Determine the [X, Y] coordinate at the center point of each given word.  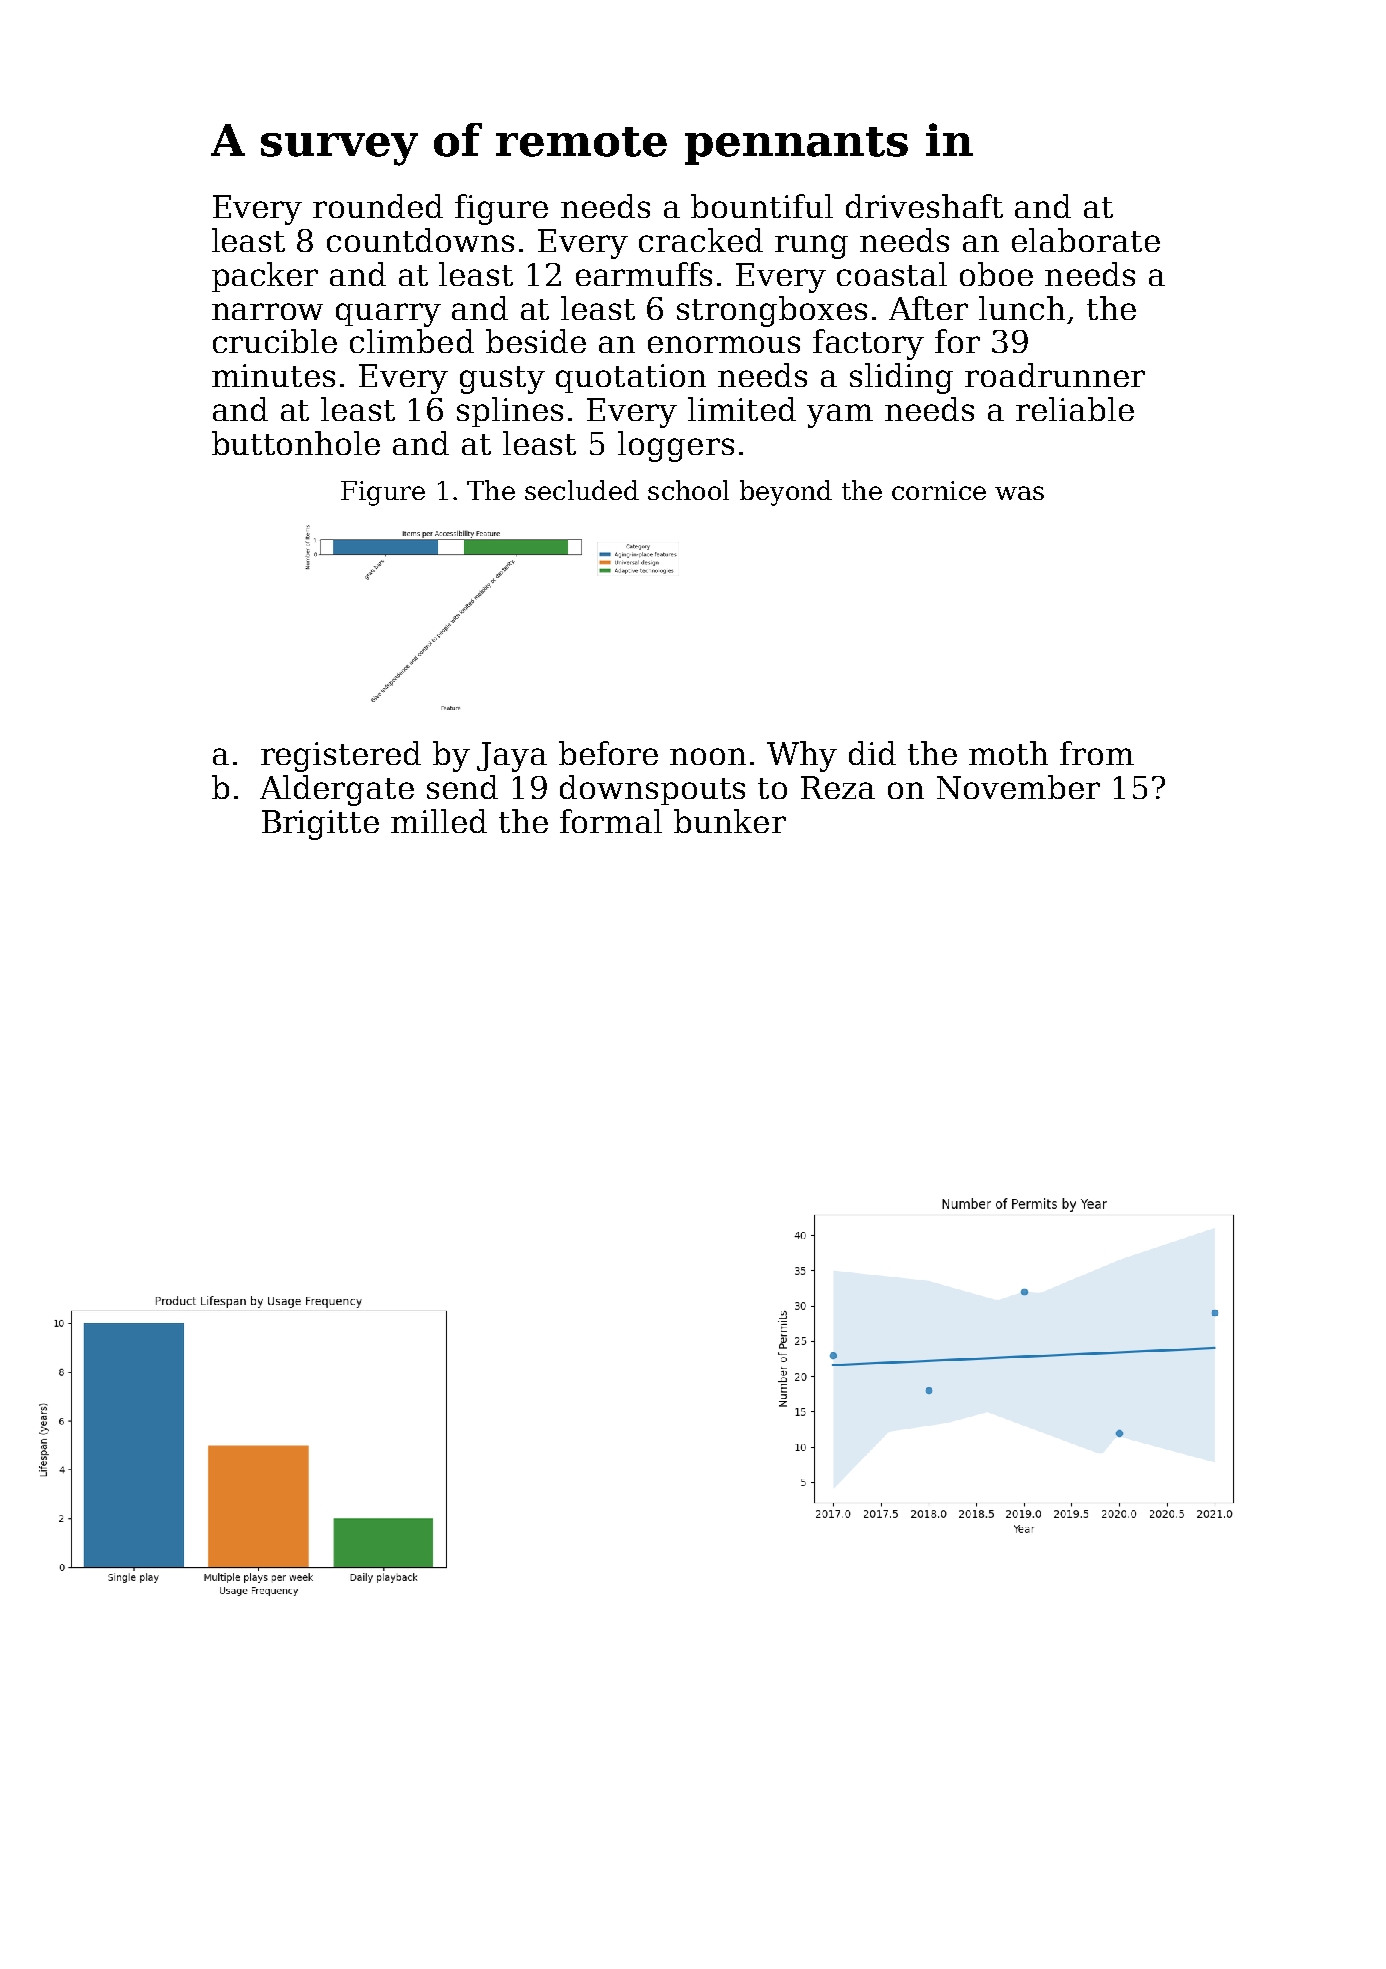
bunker [730, 821]
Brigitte [320, 825]
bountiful [762, 206]
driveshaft [924, 206]
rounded [378, 206]
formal [611, 821]
